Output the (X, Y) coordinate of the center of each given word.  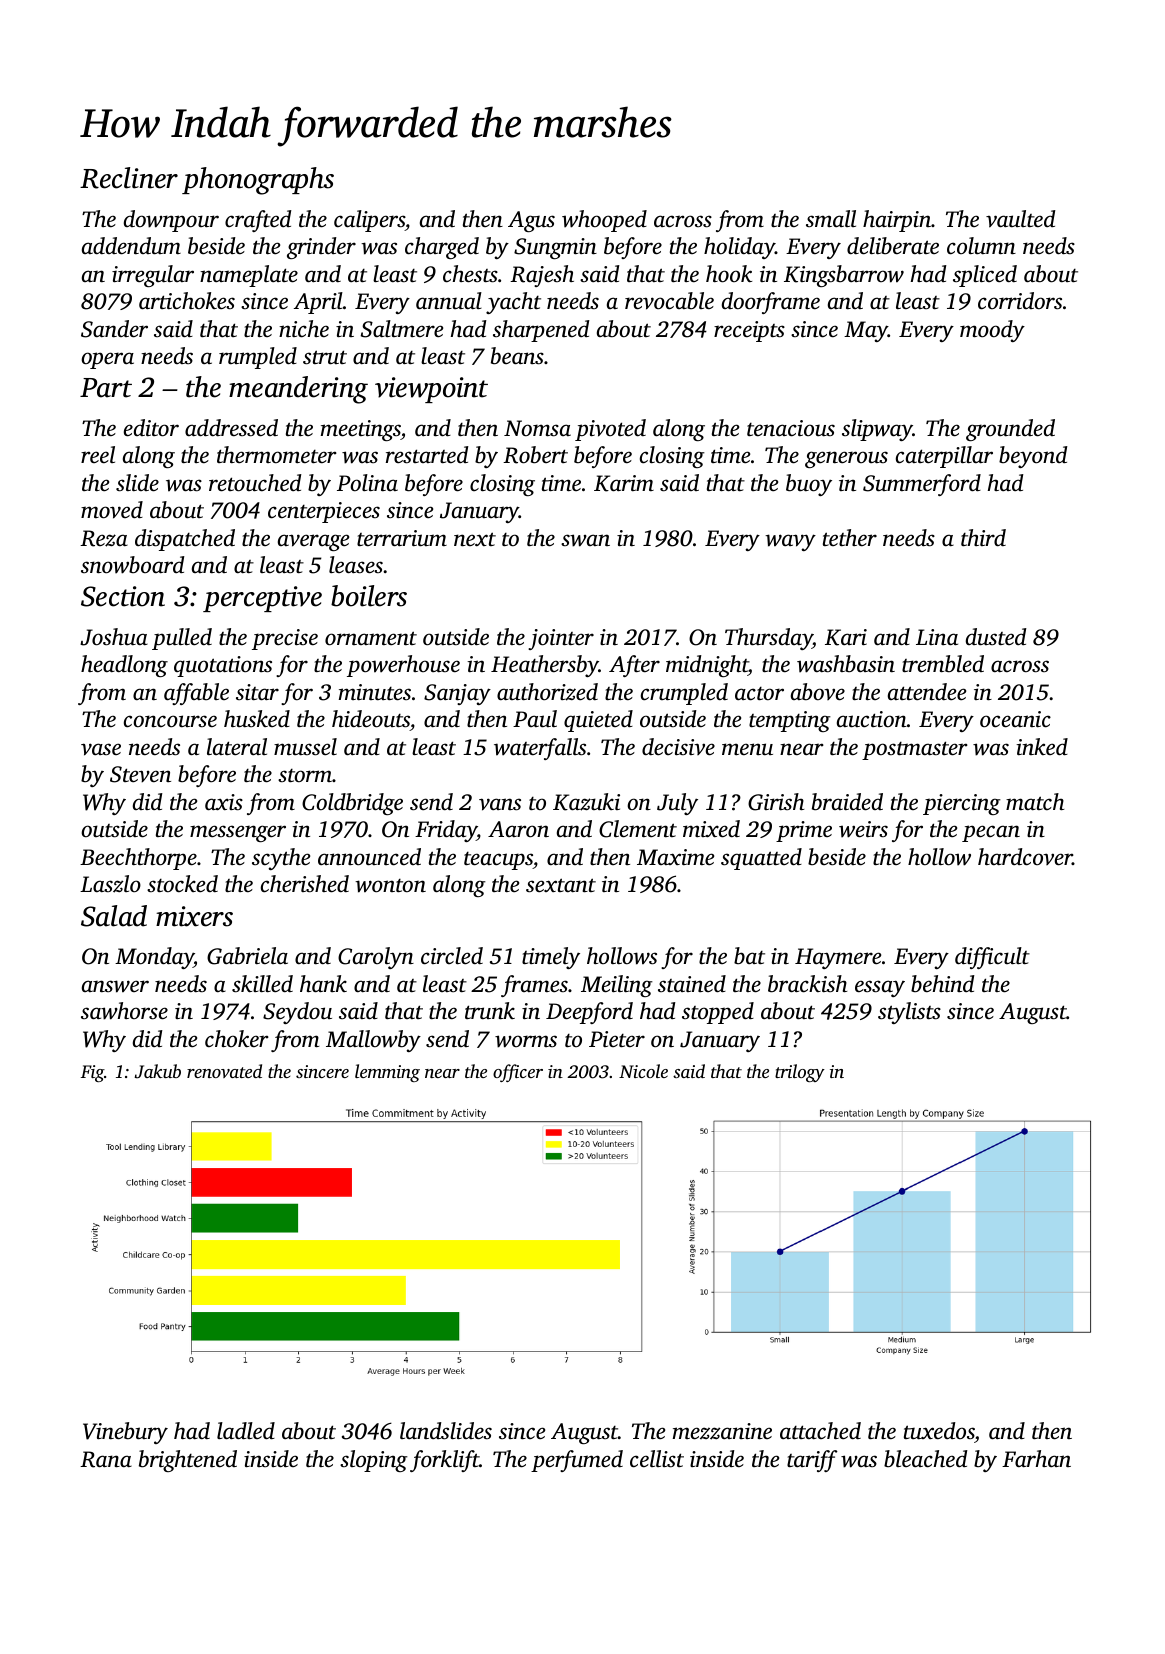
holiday (739, 248)
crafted (258, 221)
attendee (927, 692)
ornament (371, 638)
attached (820, 1430)
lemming (387, 1073)
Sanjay (457, 694)
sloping (374, 1461)
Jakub (158, 1071)
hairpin (897, 221)
